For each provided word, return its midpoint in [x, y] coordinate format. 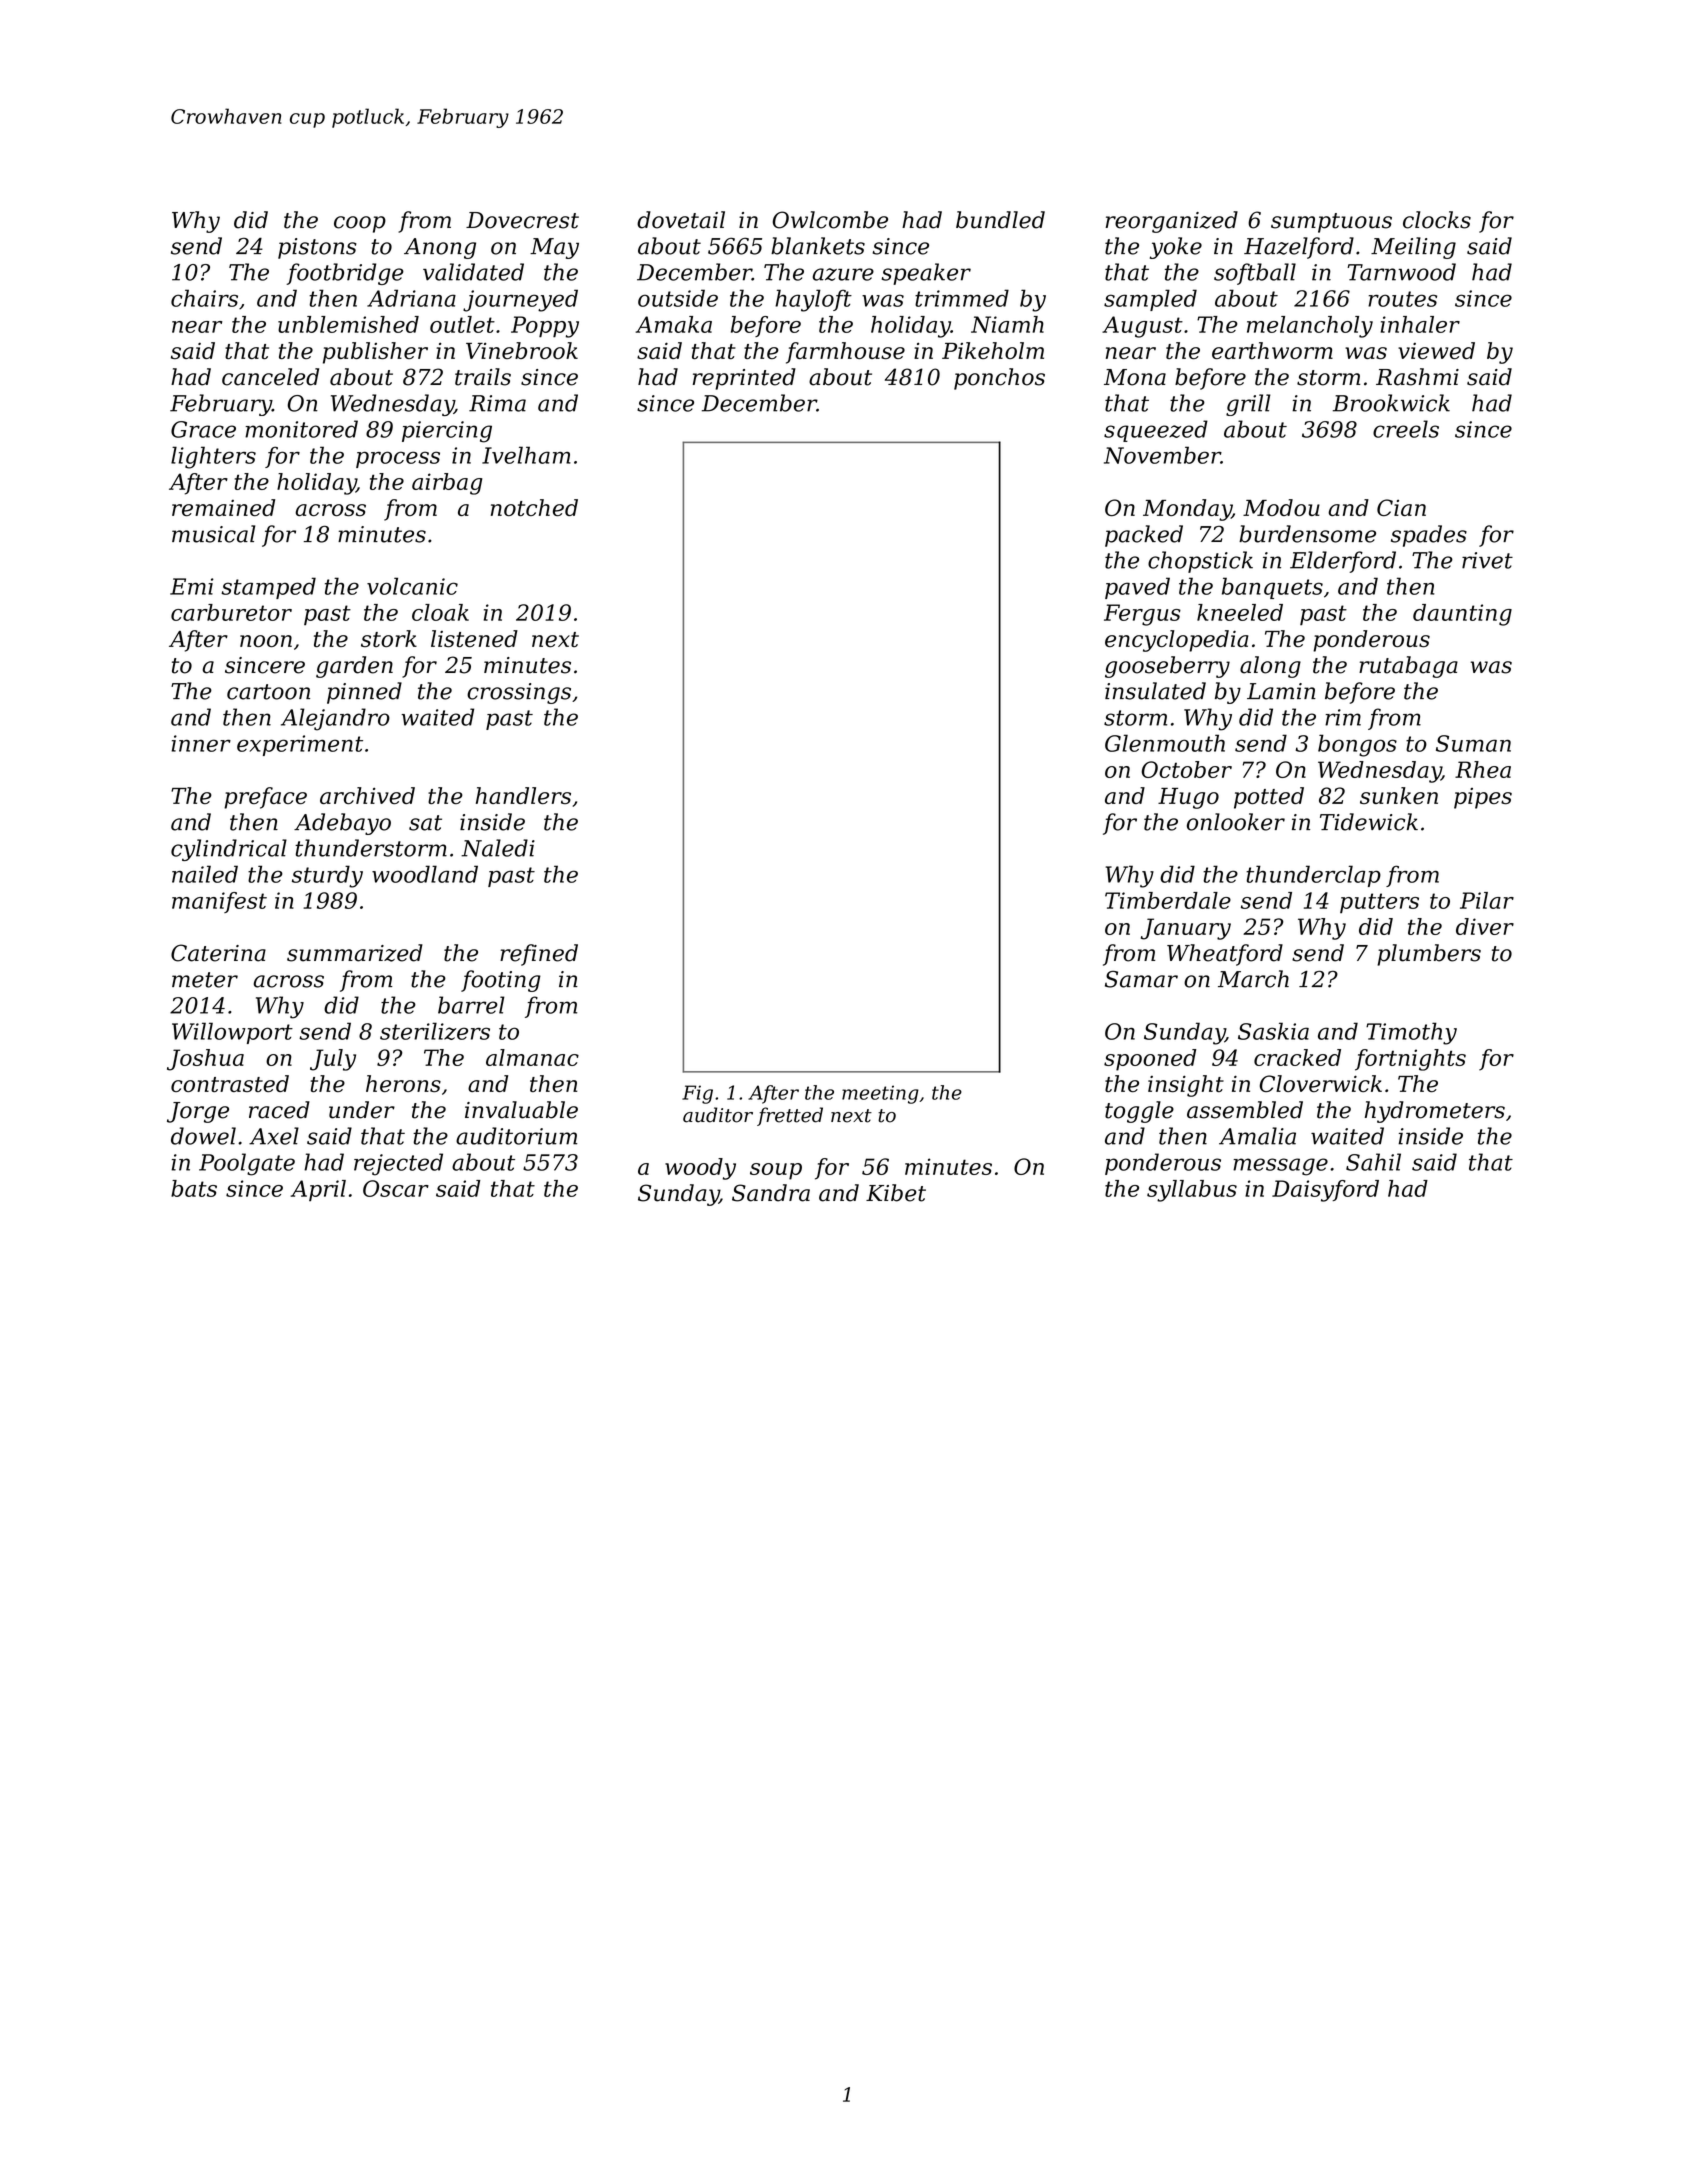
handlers [523, 795]
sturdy [327, 876]
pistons [317, 248]
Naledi [498, 848]
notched [534, 507]
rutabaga [1408, 667]
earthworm [1272, 350]
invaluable [521, 1110]
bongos [1357, 745]
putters [1379, 903]
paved [1137, 588]
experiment [300, 745]
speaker [926, 274]
